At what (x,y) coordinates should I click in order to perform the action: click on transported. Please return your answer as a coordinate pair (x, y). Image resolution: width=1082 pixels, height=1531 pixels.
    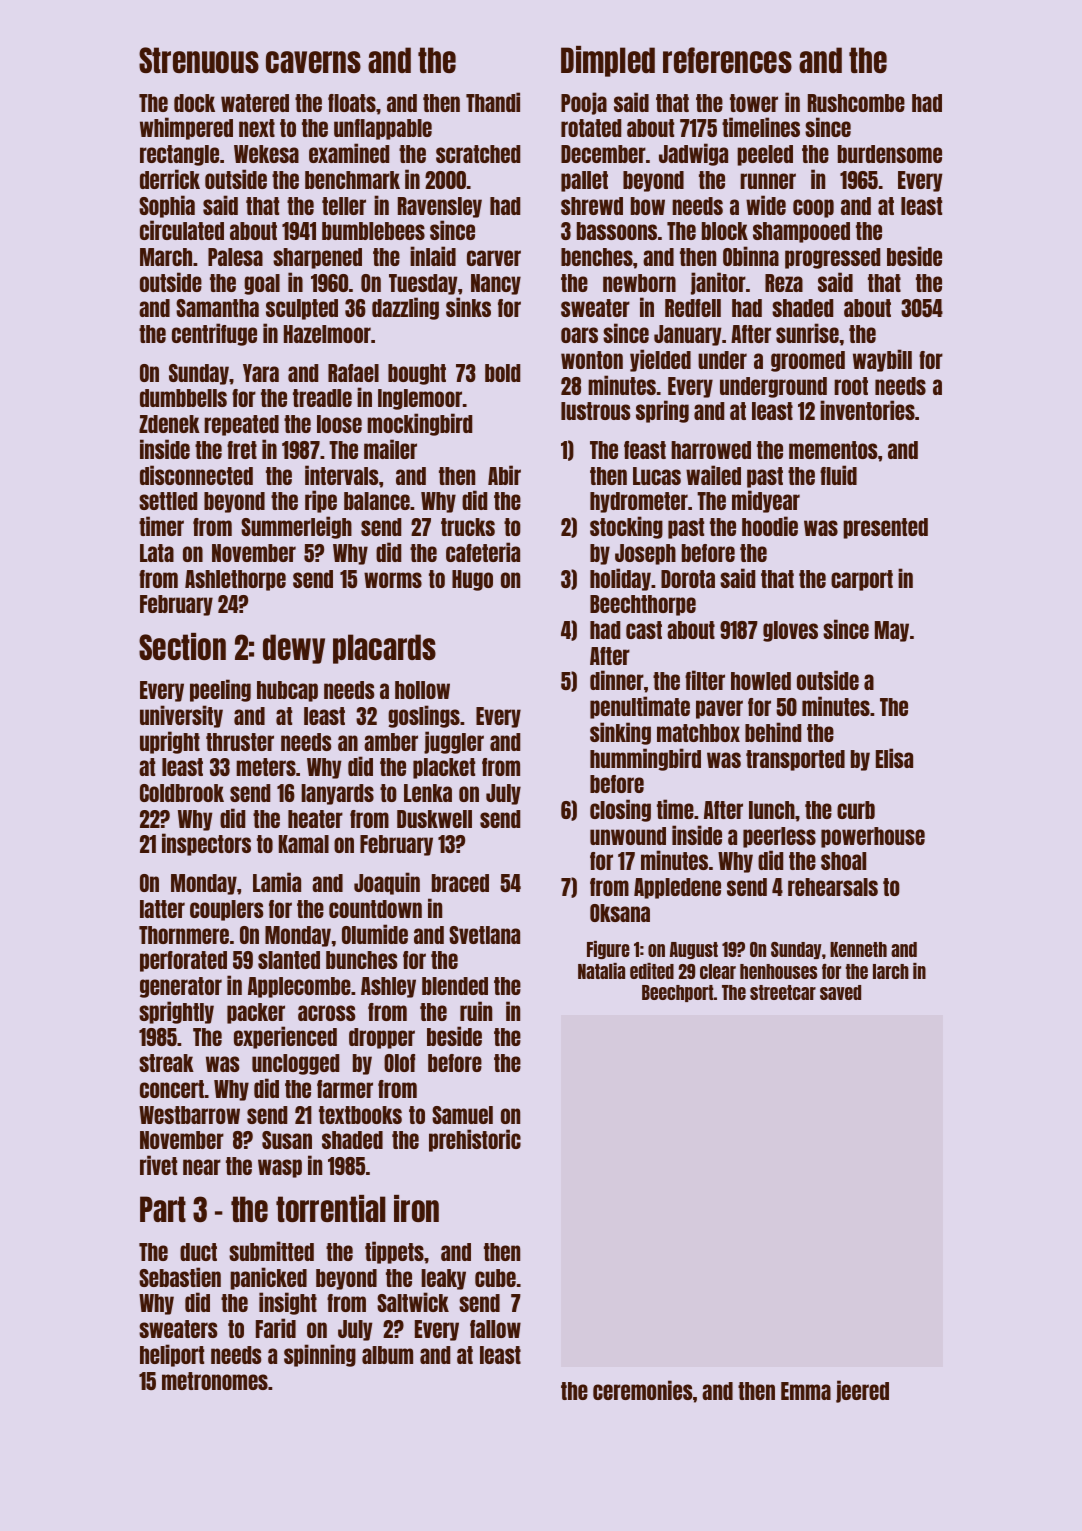
    Looking at the image, I should click on (795, 760).
